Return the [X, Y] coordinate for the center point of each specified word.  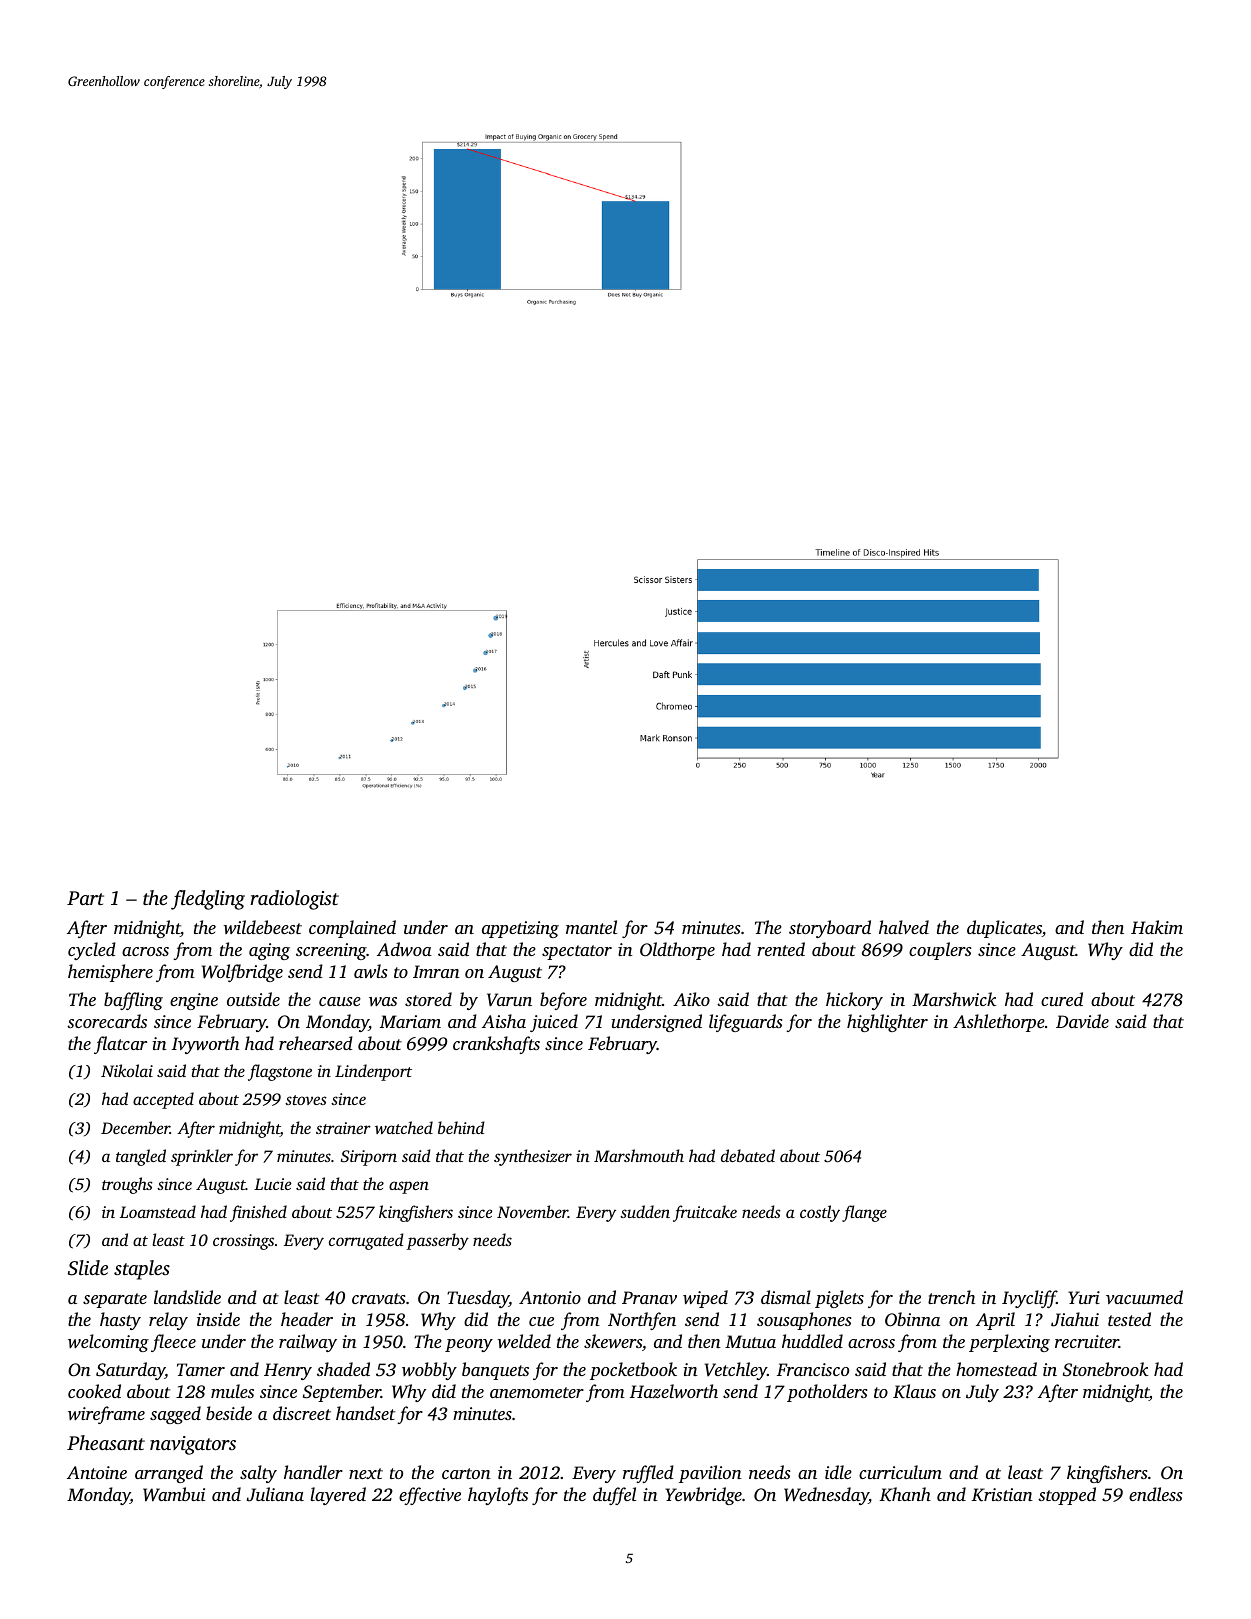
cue [541, 1321]
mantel [591, 927]
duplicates [1004, 929]
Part [85, 898]
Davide [1082, 1021]
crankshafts [496, 1045]
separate [115, 1300]
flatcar [120, 1045]
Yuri [1084, 1297]
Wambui [174, 1494]
